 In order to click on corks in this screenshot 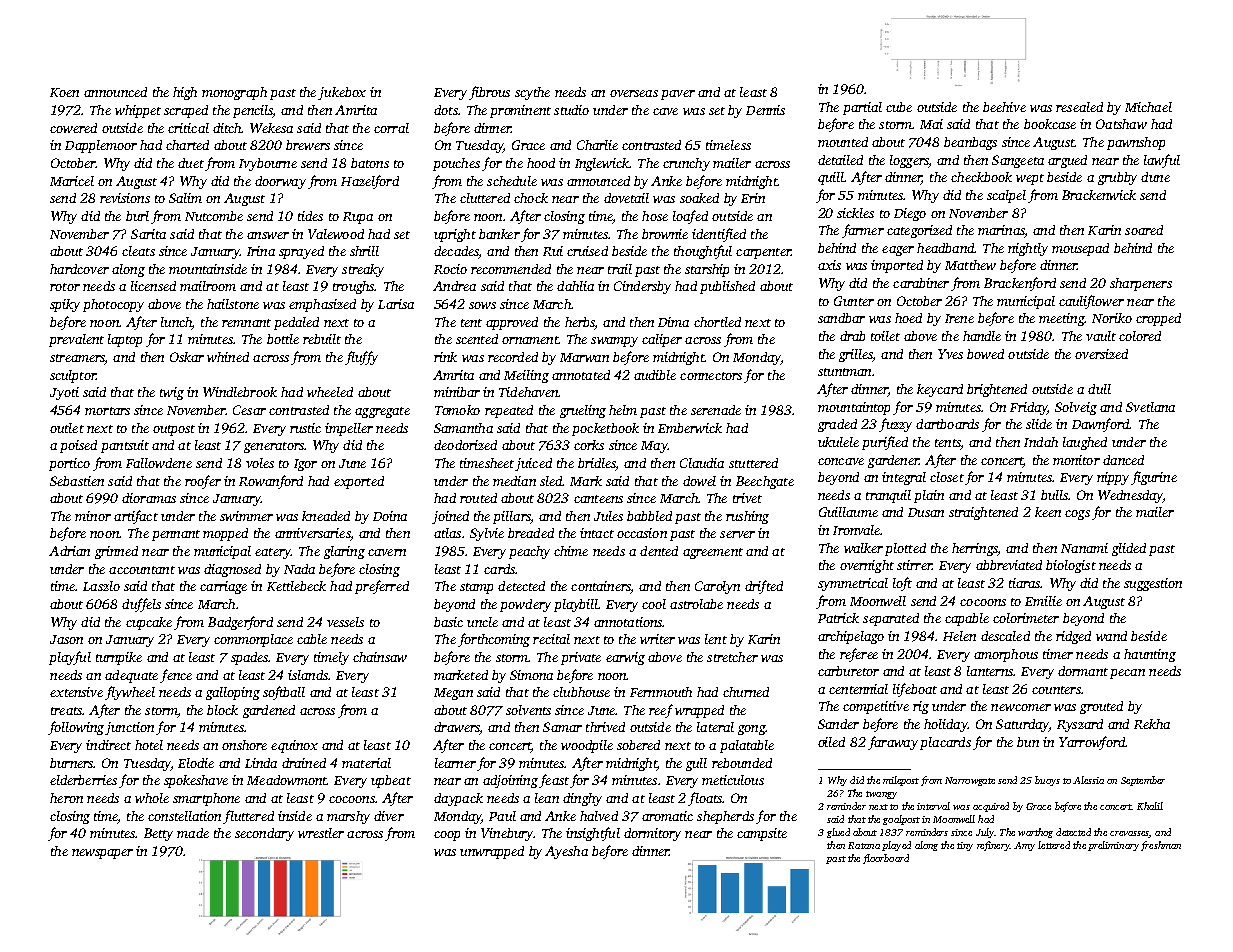, I will do `click(589, 445)`.
